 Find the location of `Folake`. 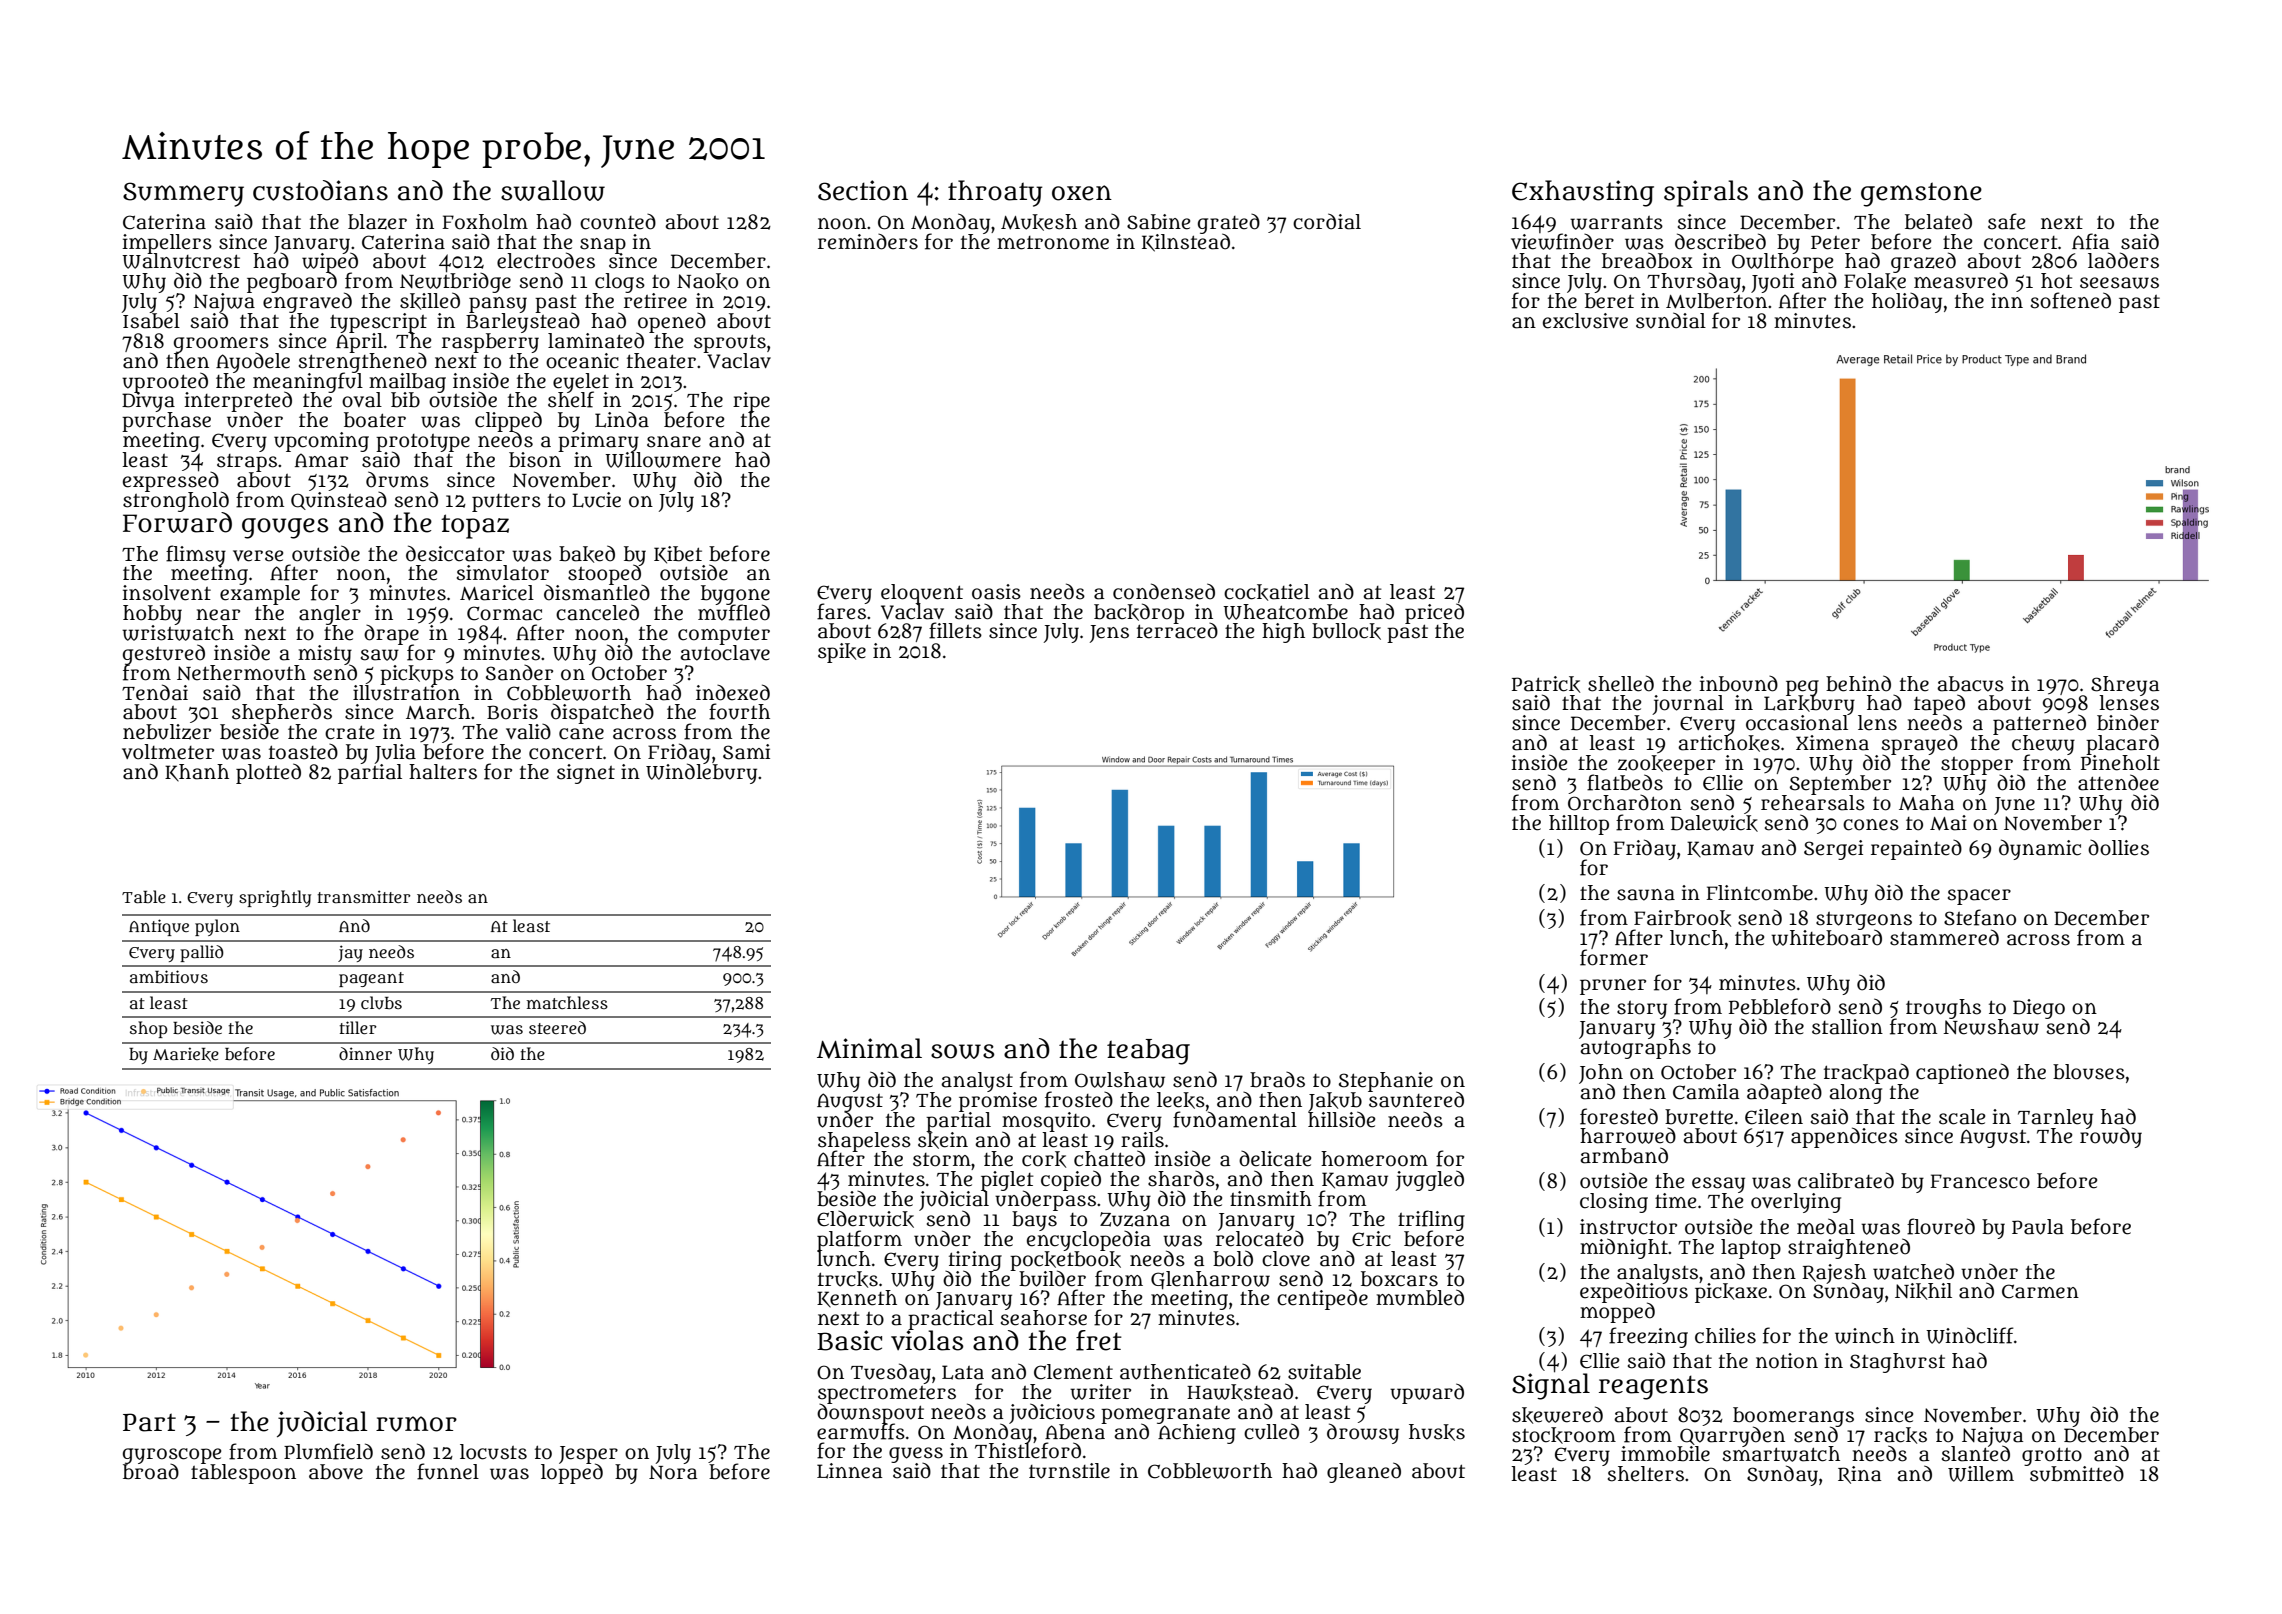

Folake is located at coordinates (1875, 281).
